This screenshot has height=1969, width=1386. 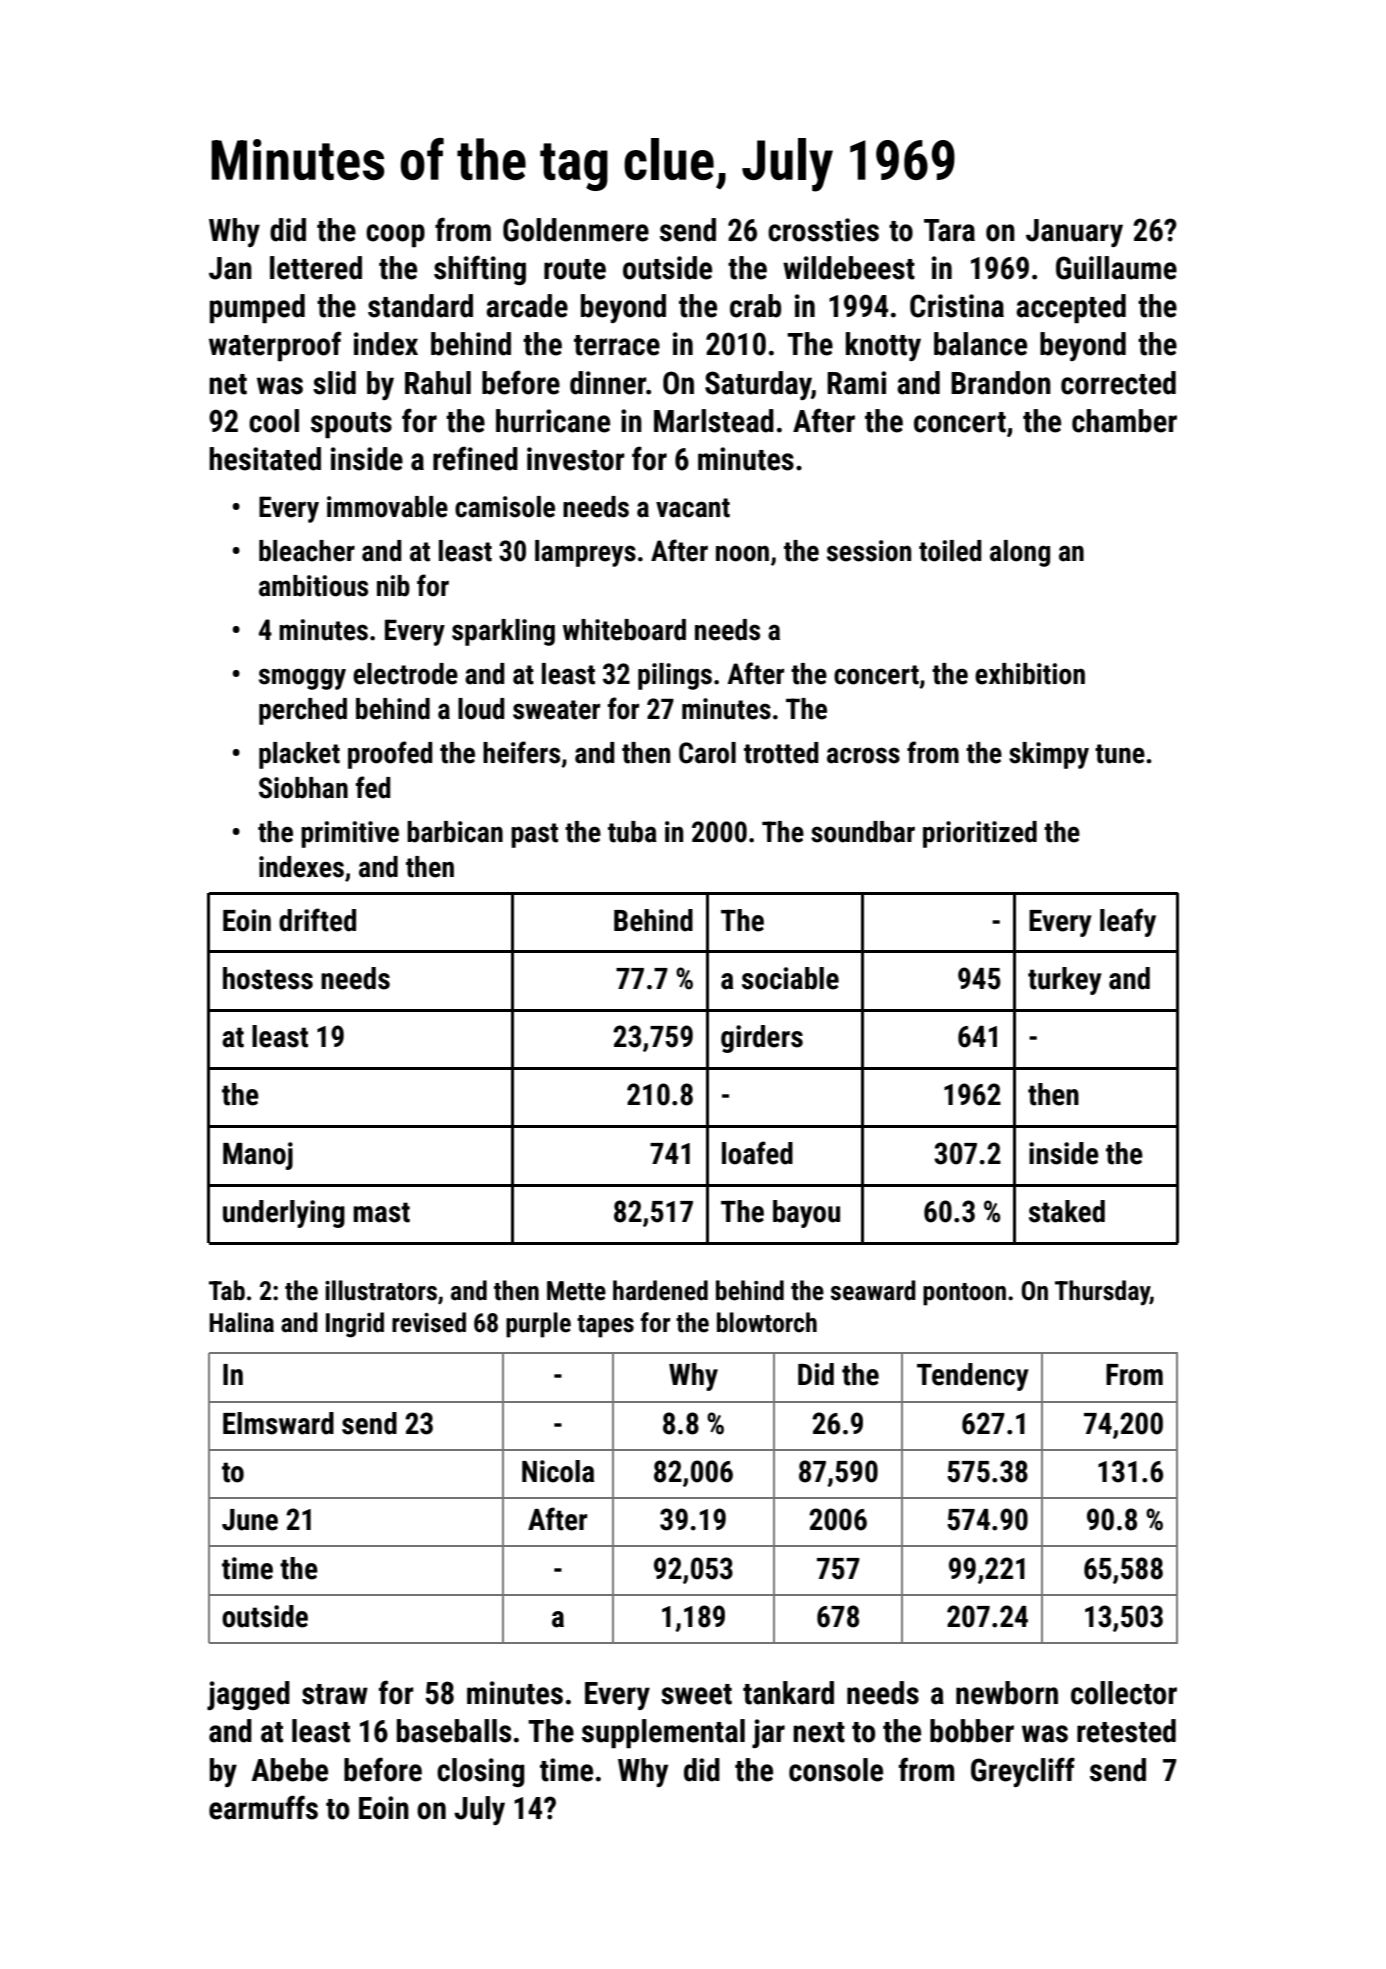 I want to click on earmuffs, so click(x=263, y=1807).
